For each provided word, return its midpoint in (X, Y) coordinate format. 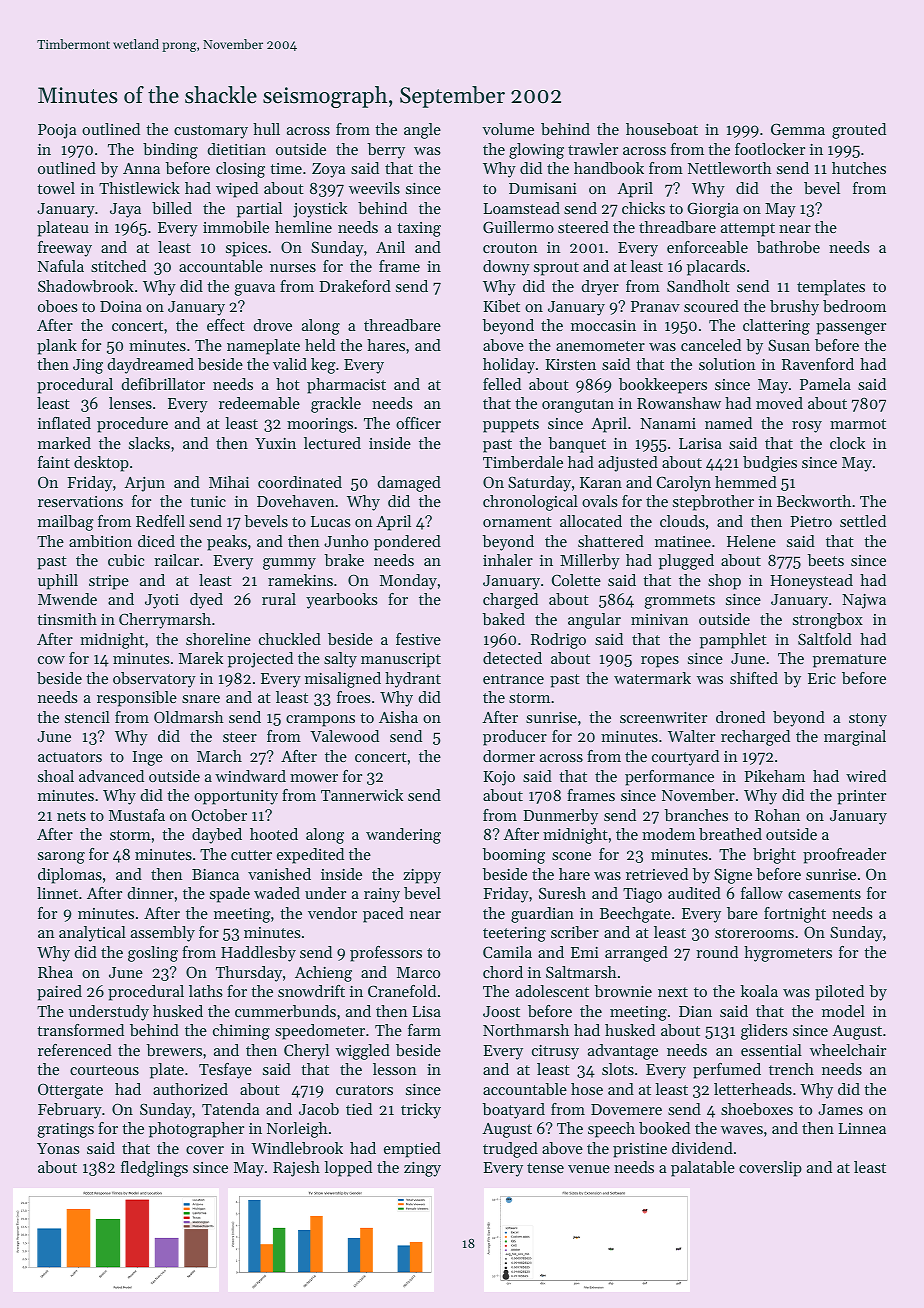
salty (340, 660)
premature (849, 661)
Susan (789, 345)
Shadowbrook (86, 286)
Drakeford (355, 286)
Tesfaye (225, 1071)
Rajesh (296, 1169)
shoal (56, 776)
